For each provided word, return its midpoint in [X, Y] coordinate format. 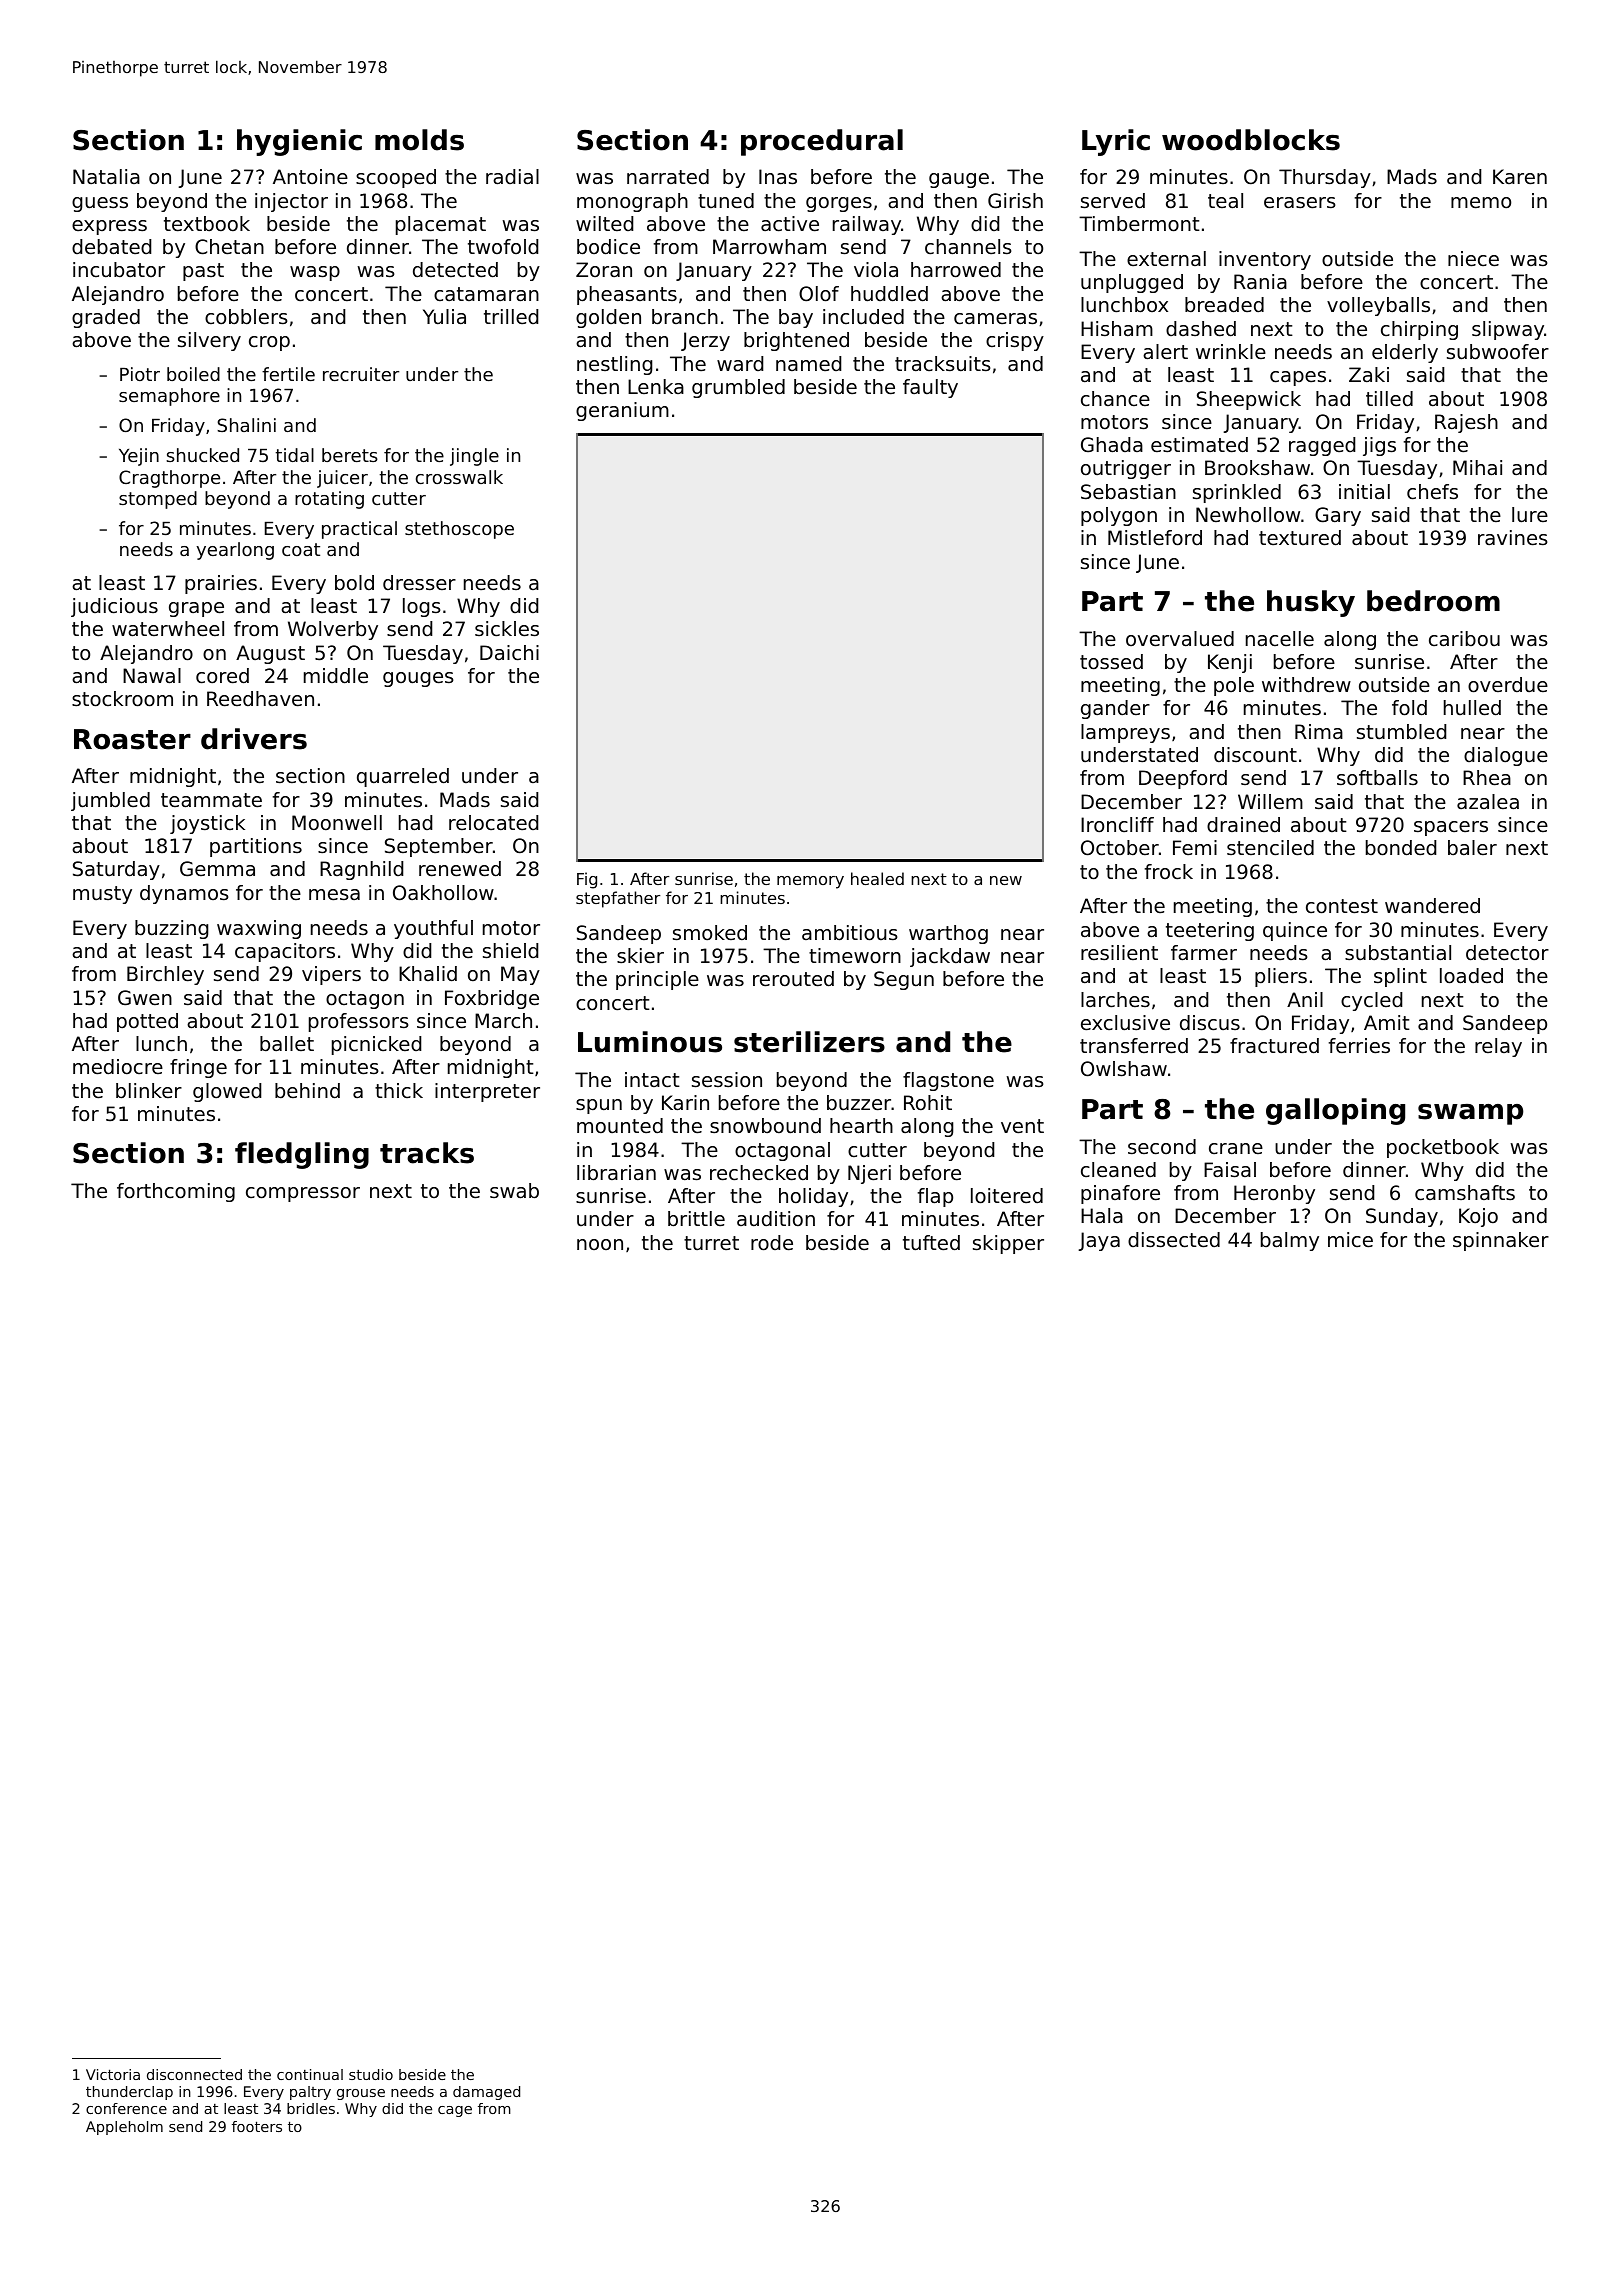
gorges [839, 204]
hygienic [299, 142]
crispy [1015, 341]
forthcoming [176, 1192]
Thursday [1325, 178]
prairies [221, 584]
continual [310, 2074]
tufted [931, 1243]
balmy [1290, 1241]
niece [1473, 259]
